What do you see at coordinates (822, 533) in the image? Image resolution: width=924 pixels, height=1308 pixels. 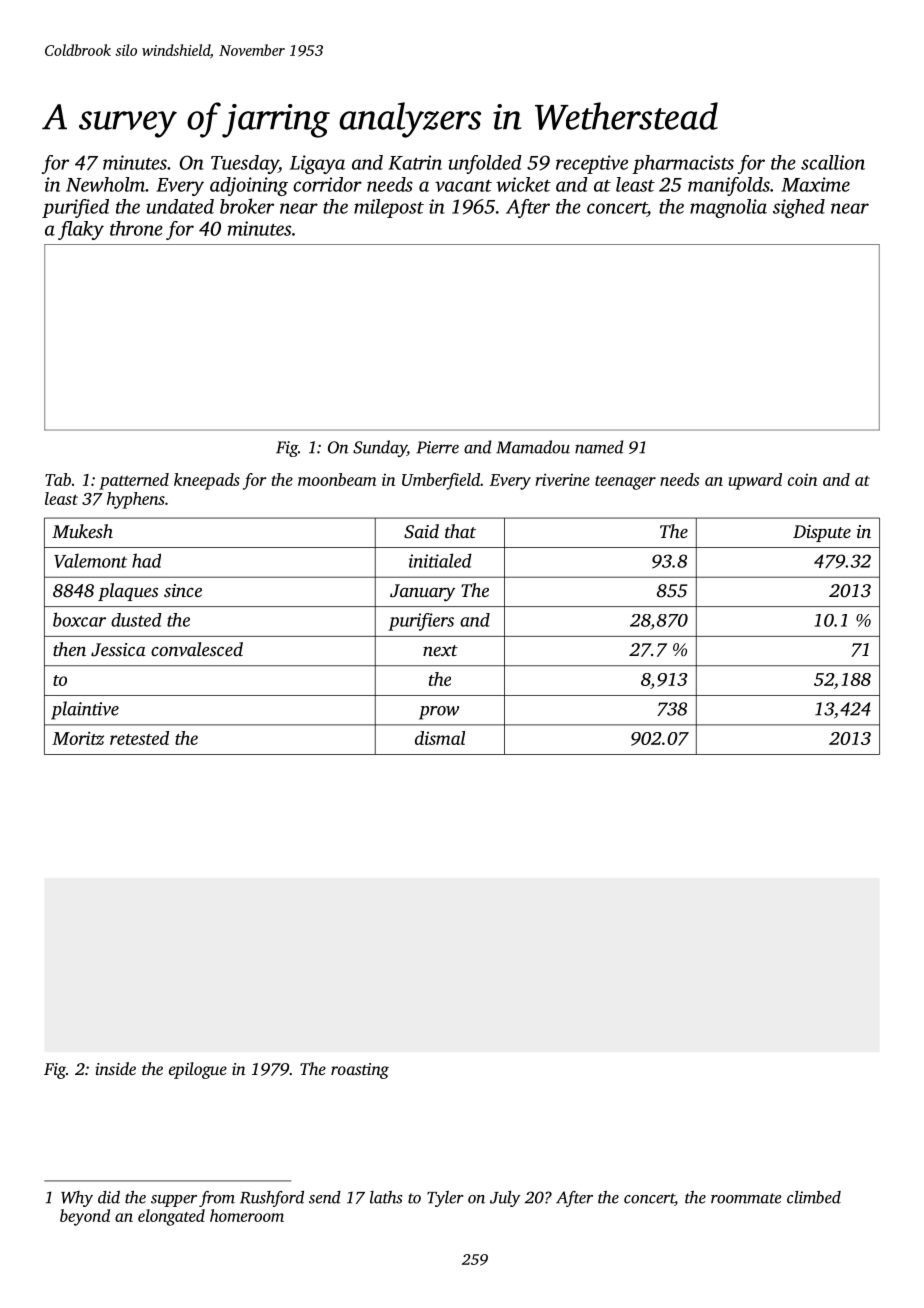 I see `Dispute` at bounding box center [822, 533].
